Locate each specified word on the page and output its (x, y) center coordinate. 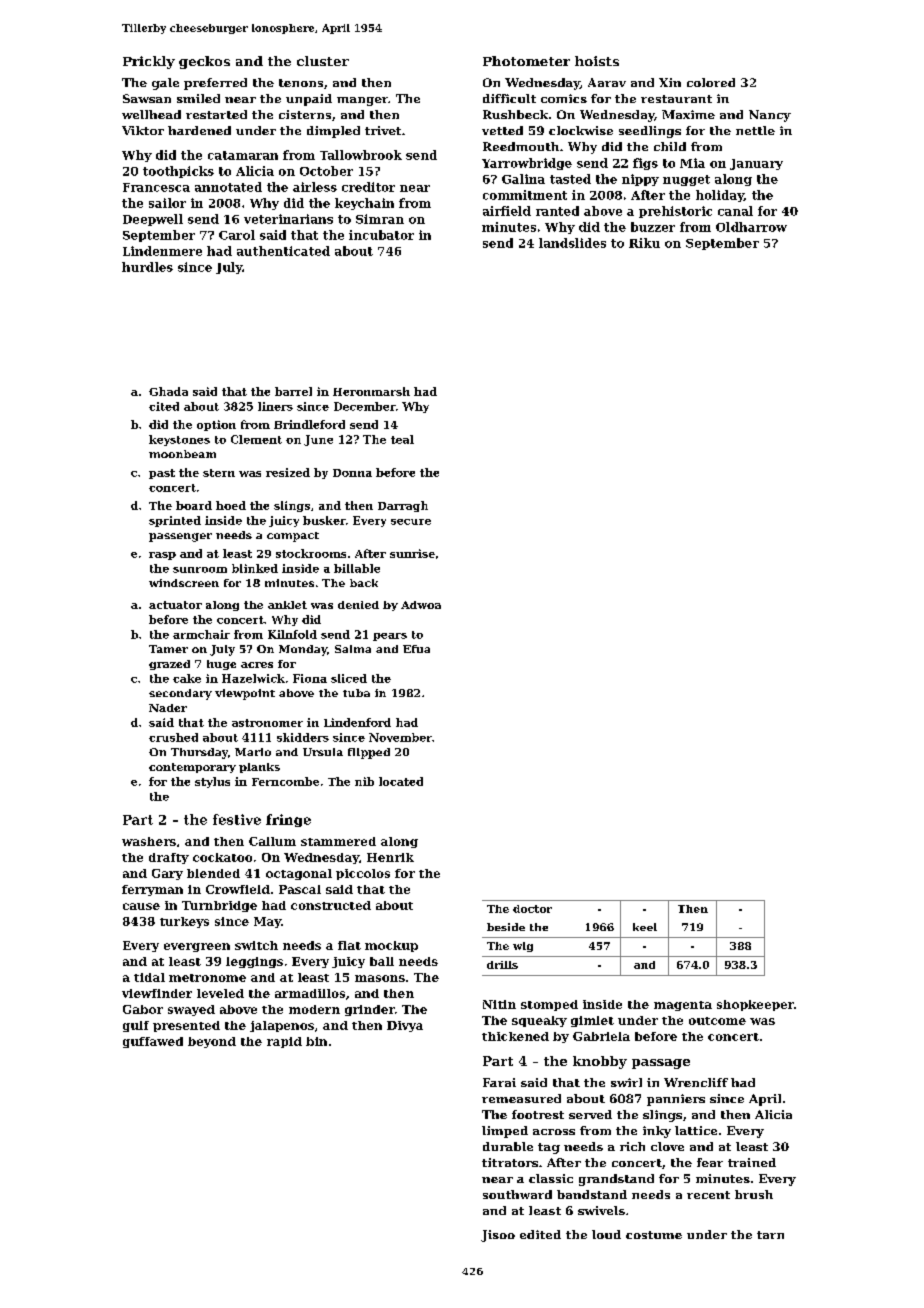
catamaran (243, 155)
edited (540, 1234)
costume (654, 1235)
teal (402, 439)
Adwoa (421, 605)
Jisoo (498, 1236)
